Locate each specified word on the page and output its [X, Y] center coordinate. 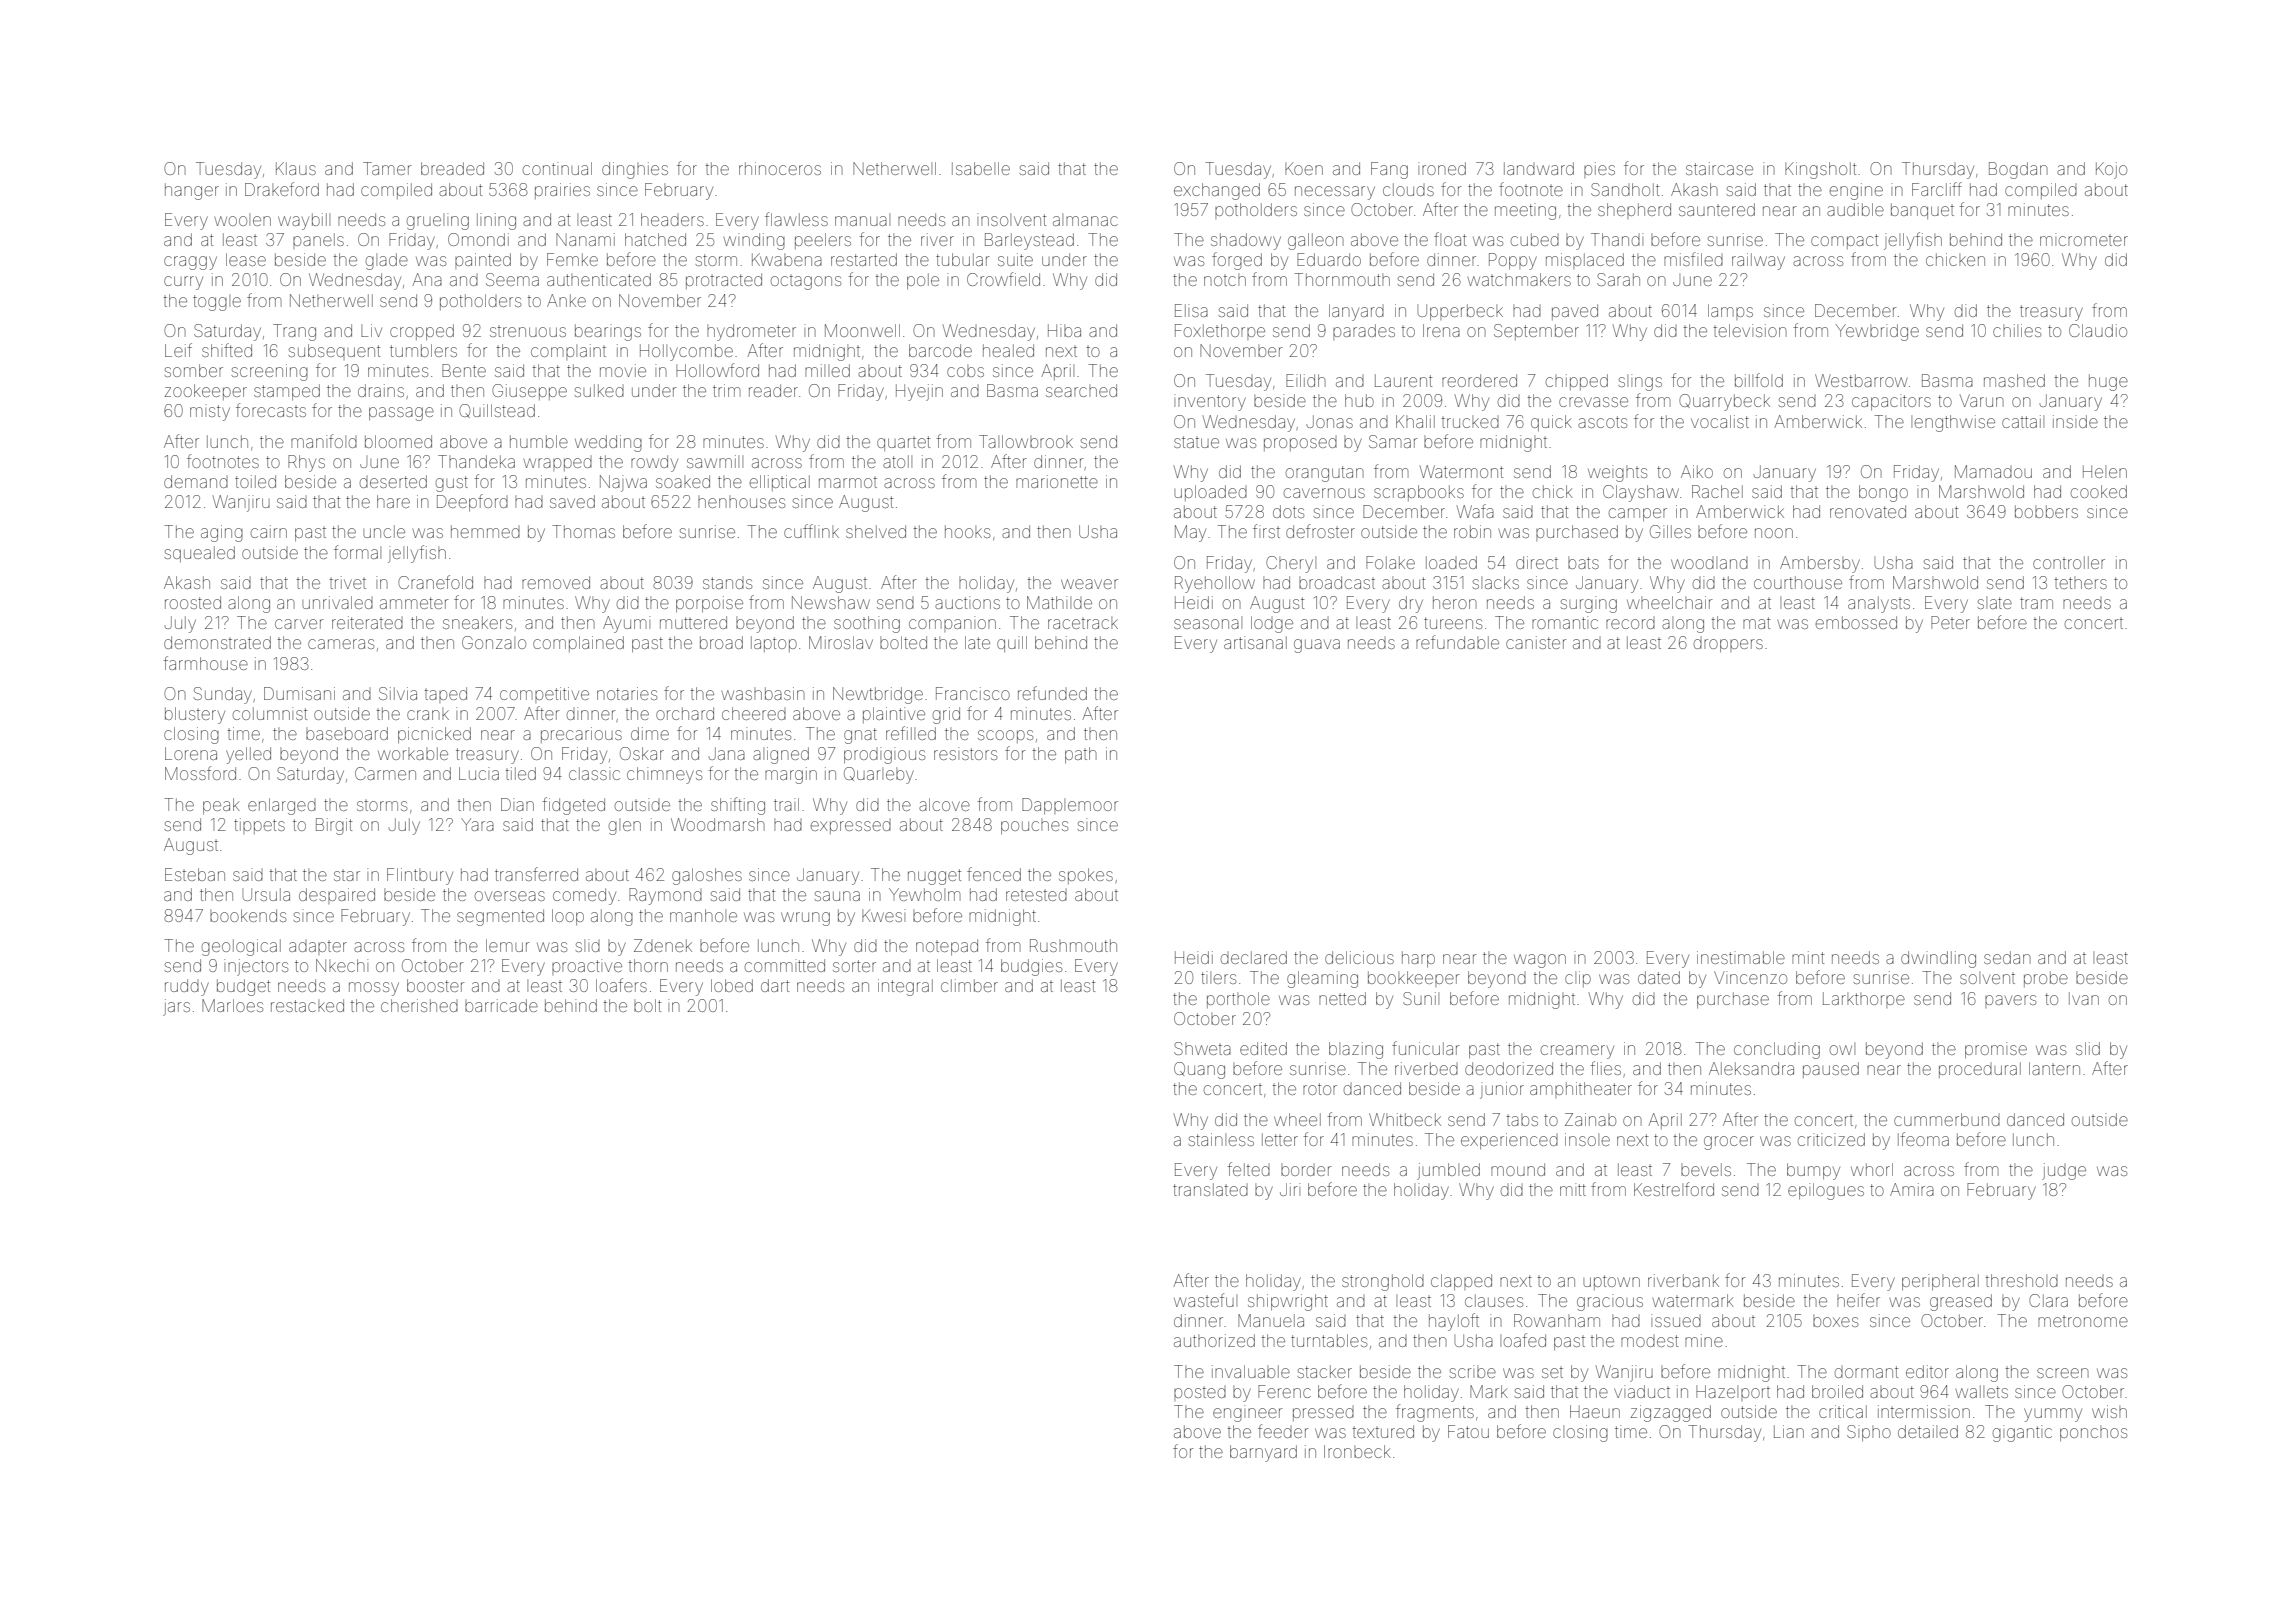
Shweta [1202, 1048]
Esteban [195, 874]
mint [1808, 957]
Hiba [1064, 330]
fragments [1435, 1413]
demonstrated [217, 642]
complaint [568, 352]
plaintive [894, 715]
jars [176, 1007]
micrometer [2084, 239]
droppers [1728, 645]
